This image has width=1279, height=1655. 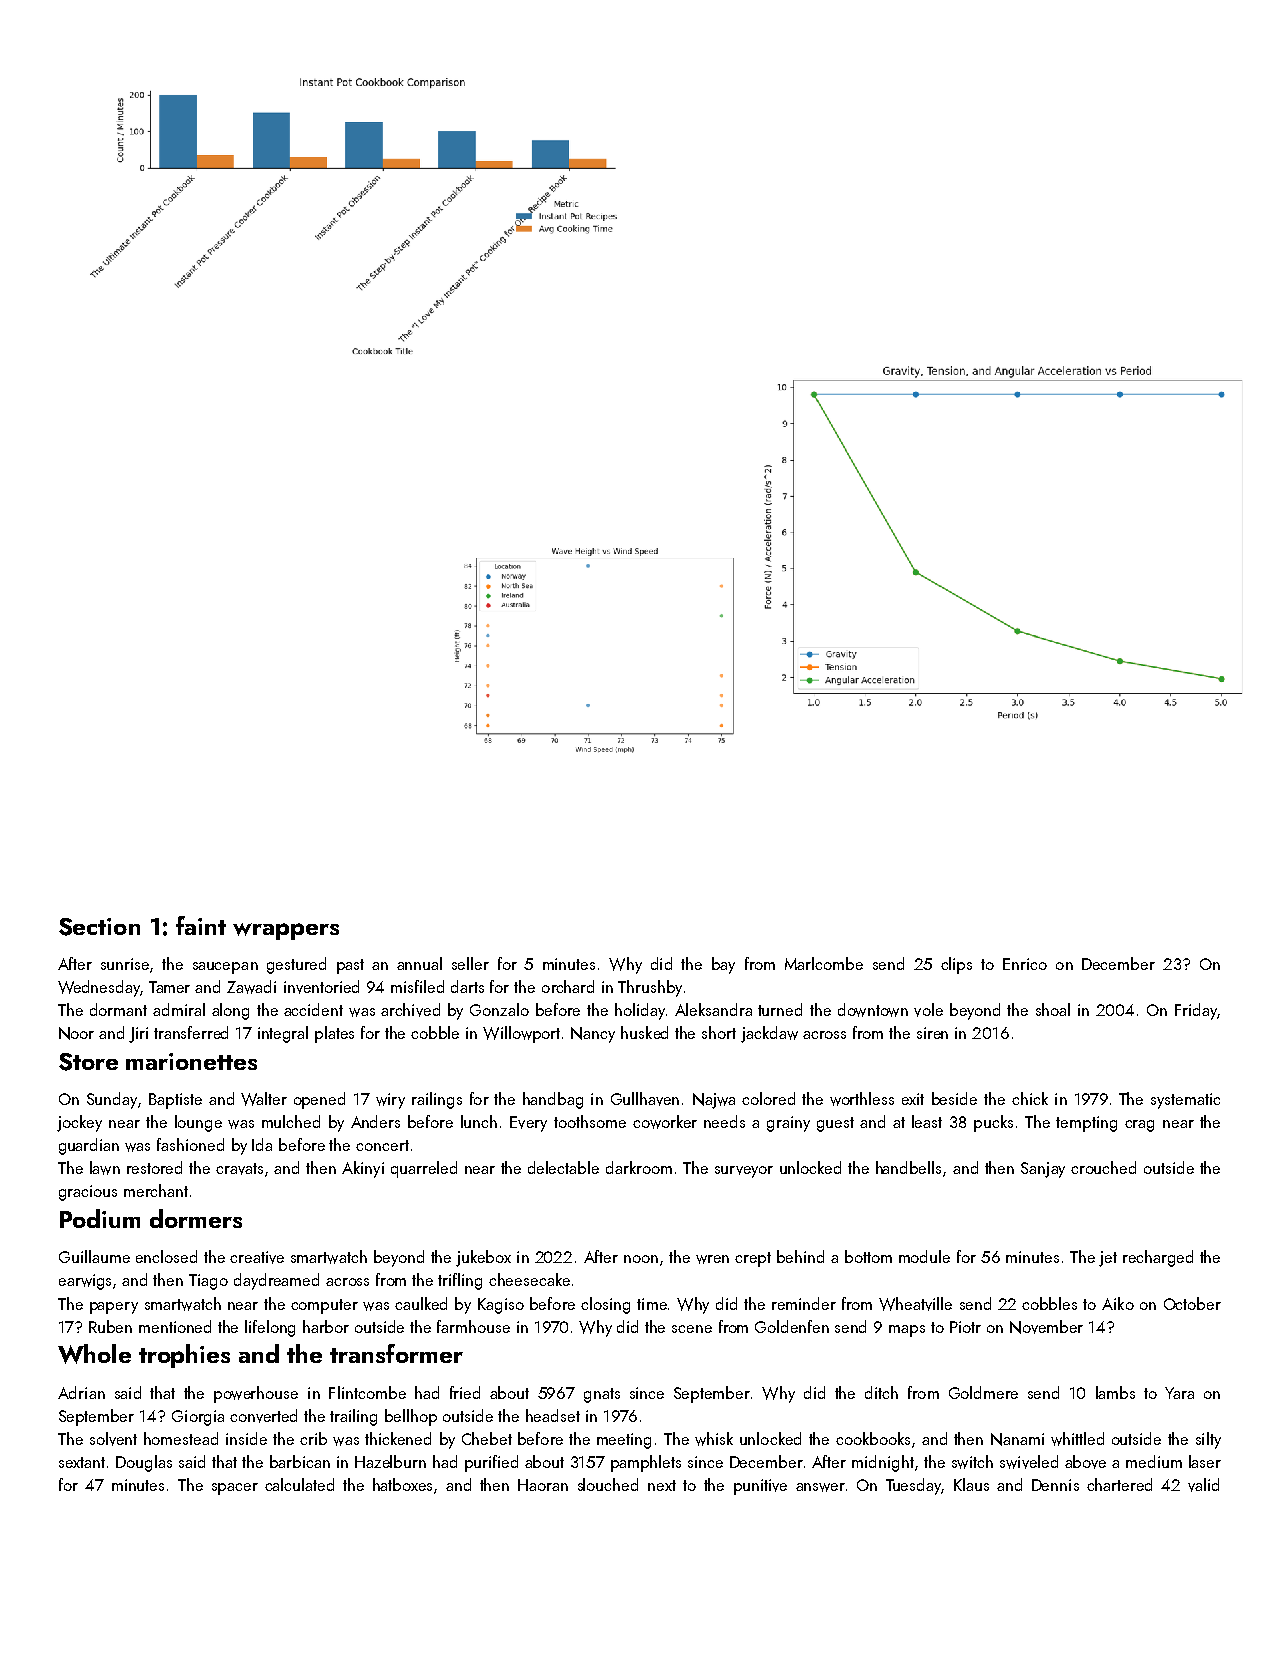 I want to click on Section, so click(x=99, y=927).
